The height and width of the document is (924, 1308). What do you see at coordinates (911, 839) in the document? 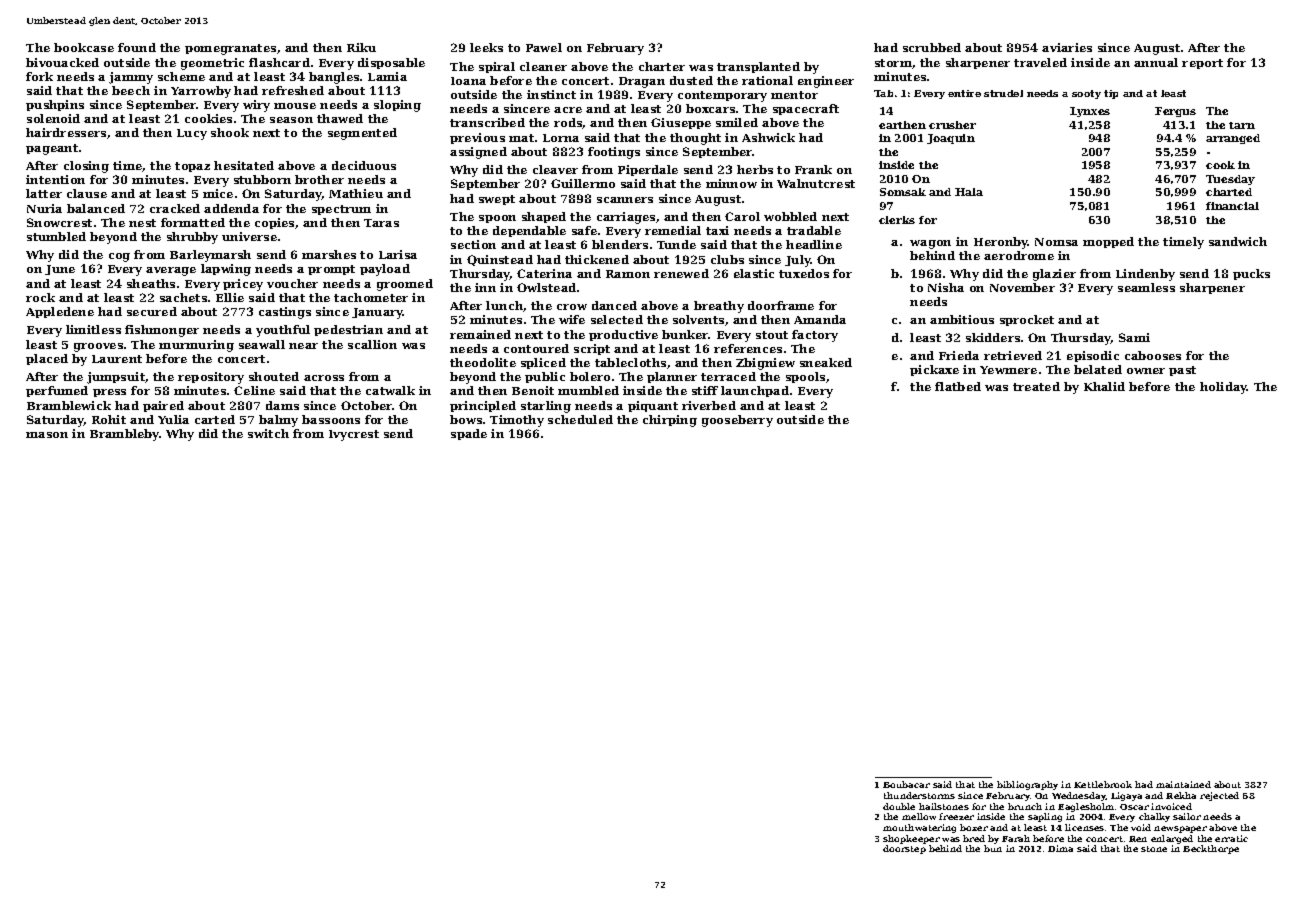
I see `shopkeeper` at bounding box center [911, 839].
